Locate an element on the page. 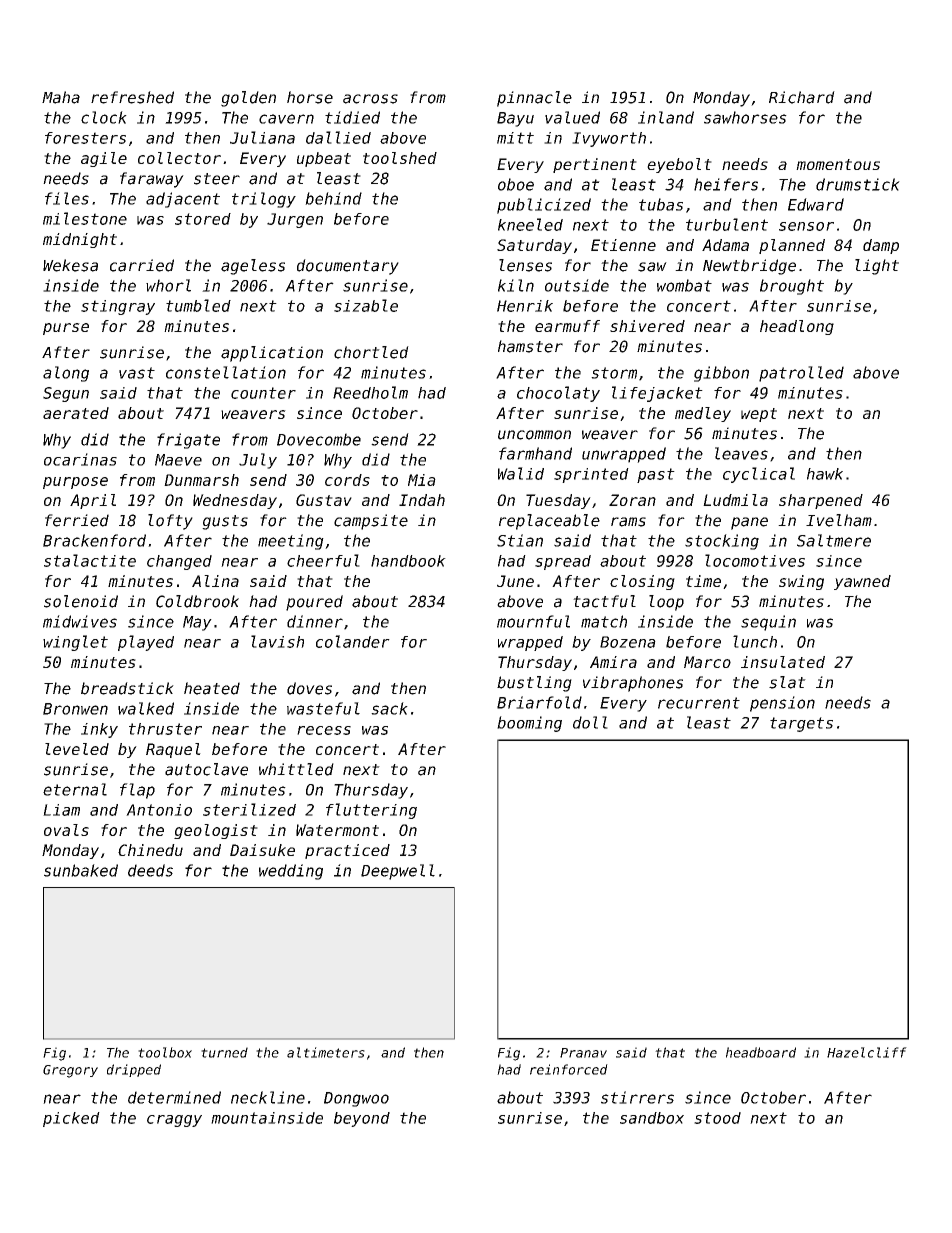 Image resolution: width=952 pixels, height=1233 pixels. Pranav is located at coordinates (583, 1053).
